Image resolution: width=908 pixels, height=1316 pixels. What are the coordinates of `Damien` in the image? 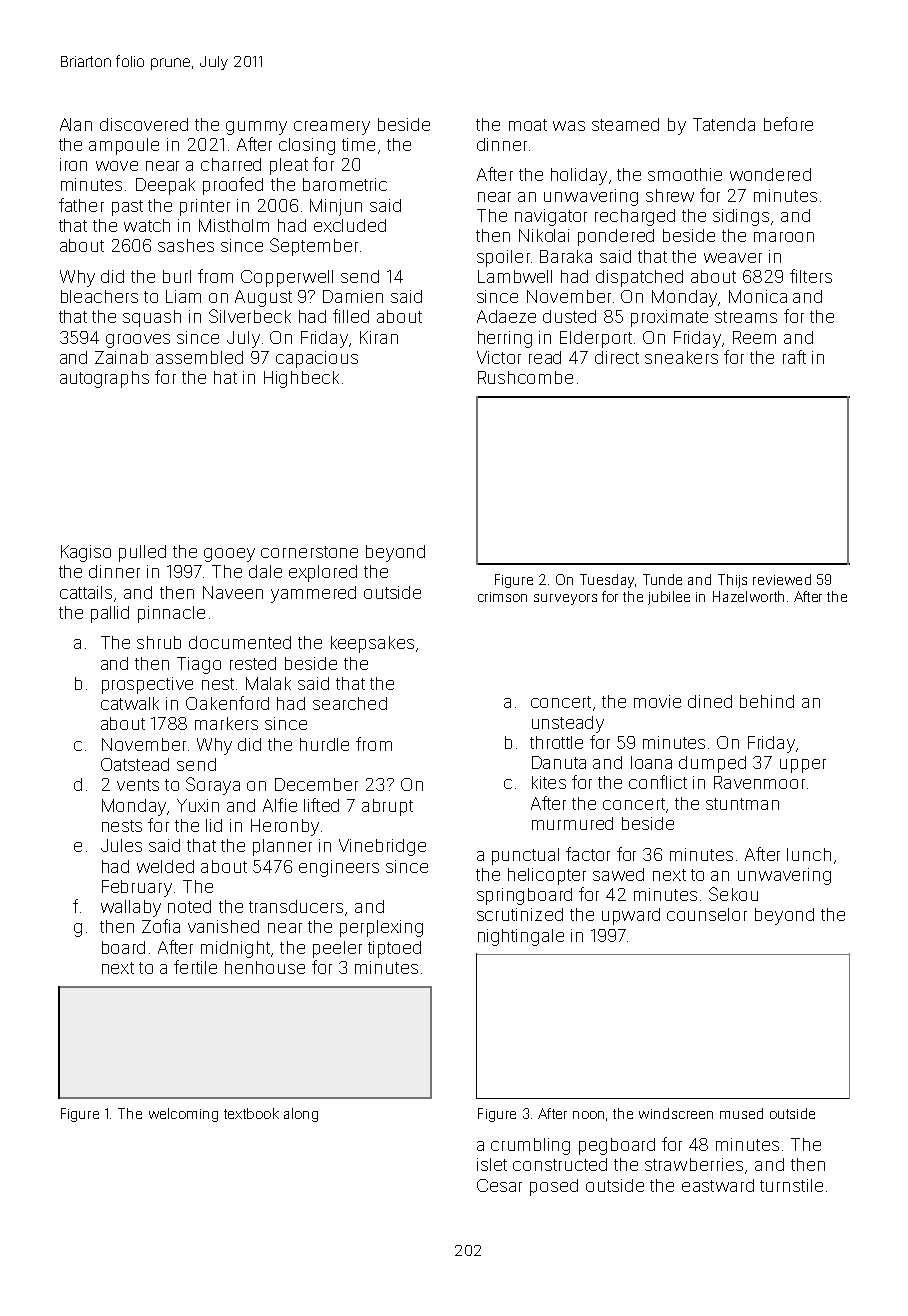 It's located at (353, 296).
